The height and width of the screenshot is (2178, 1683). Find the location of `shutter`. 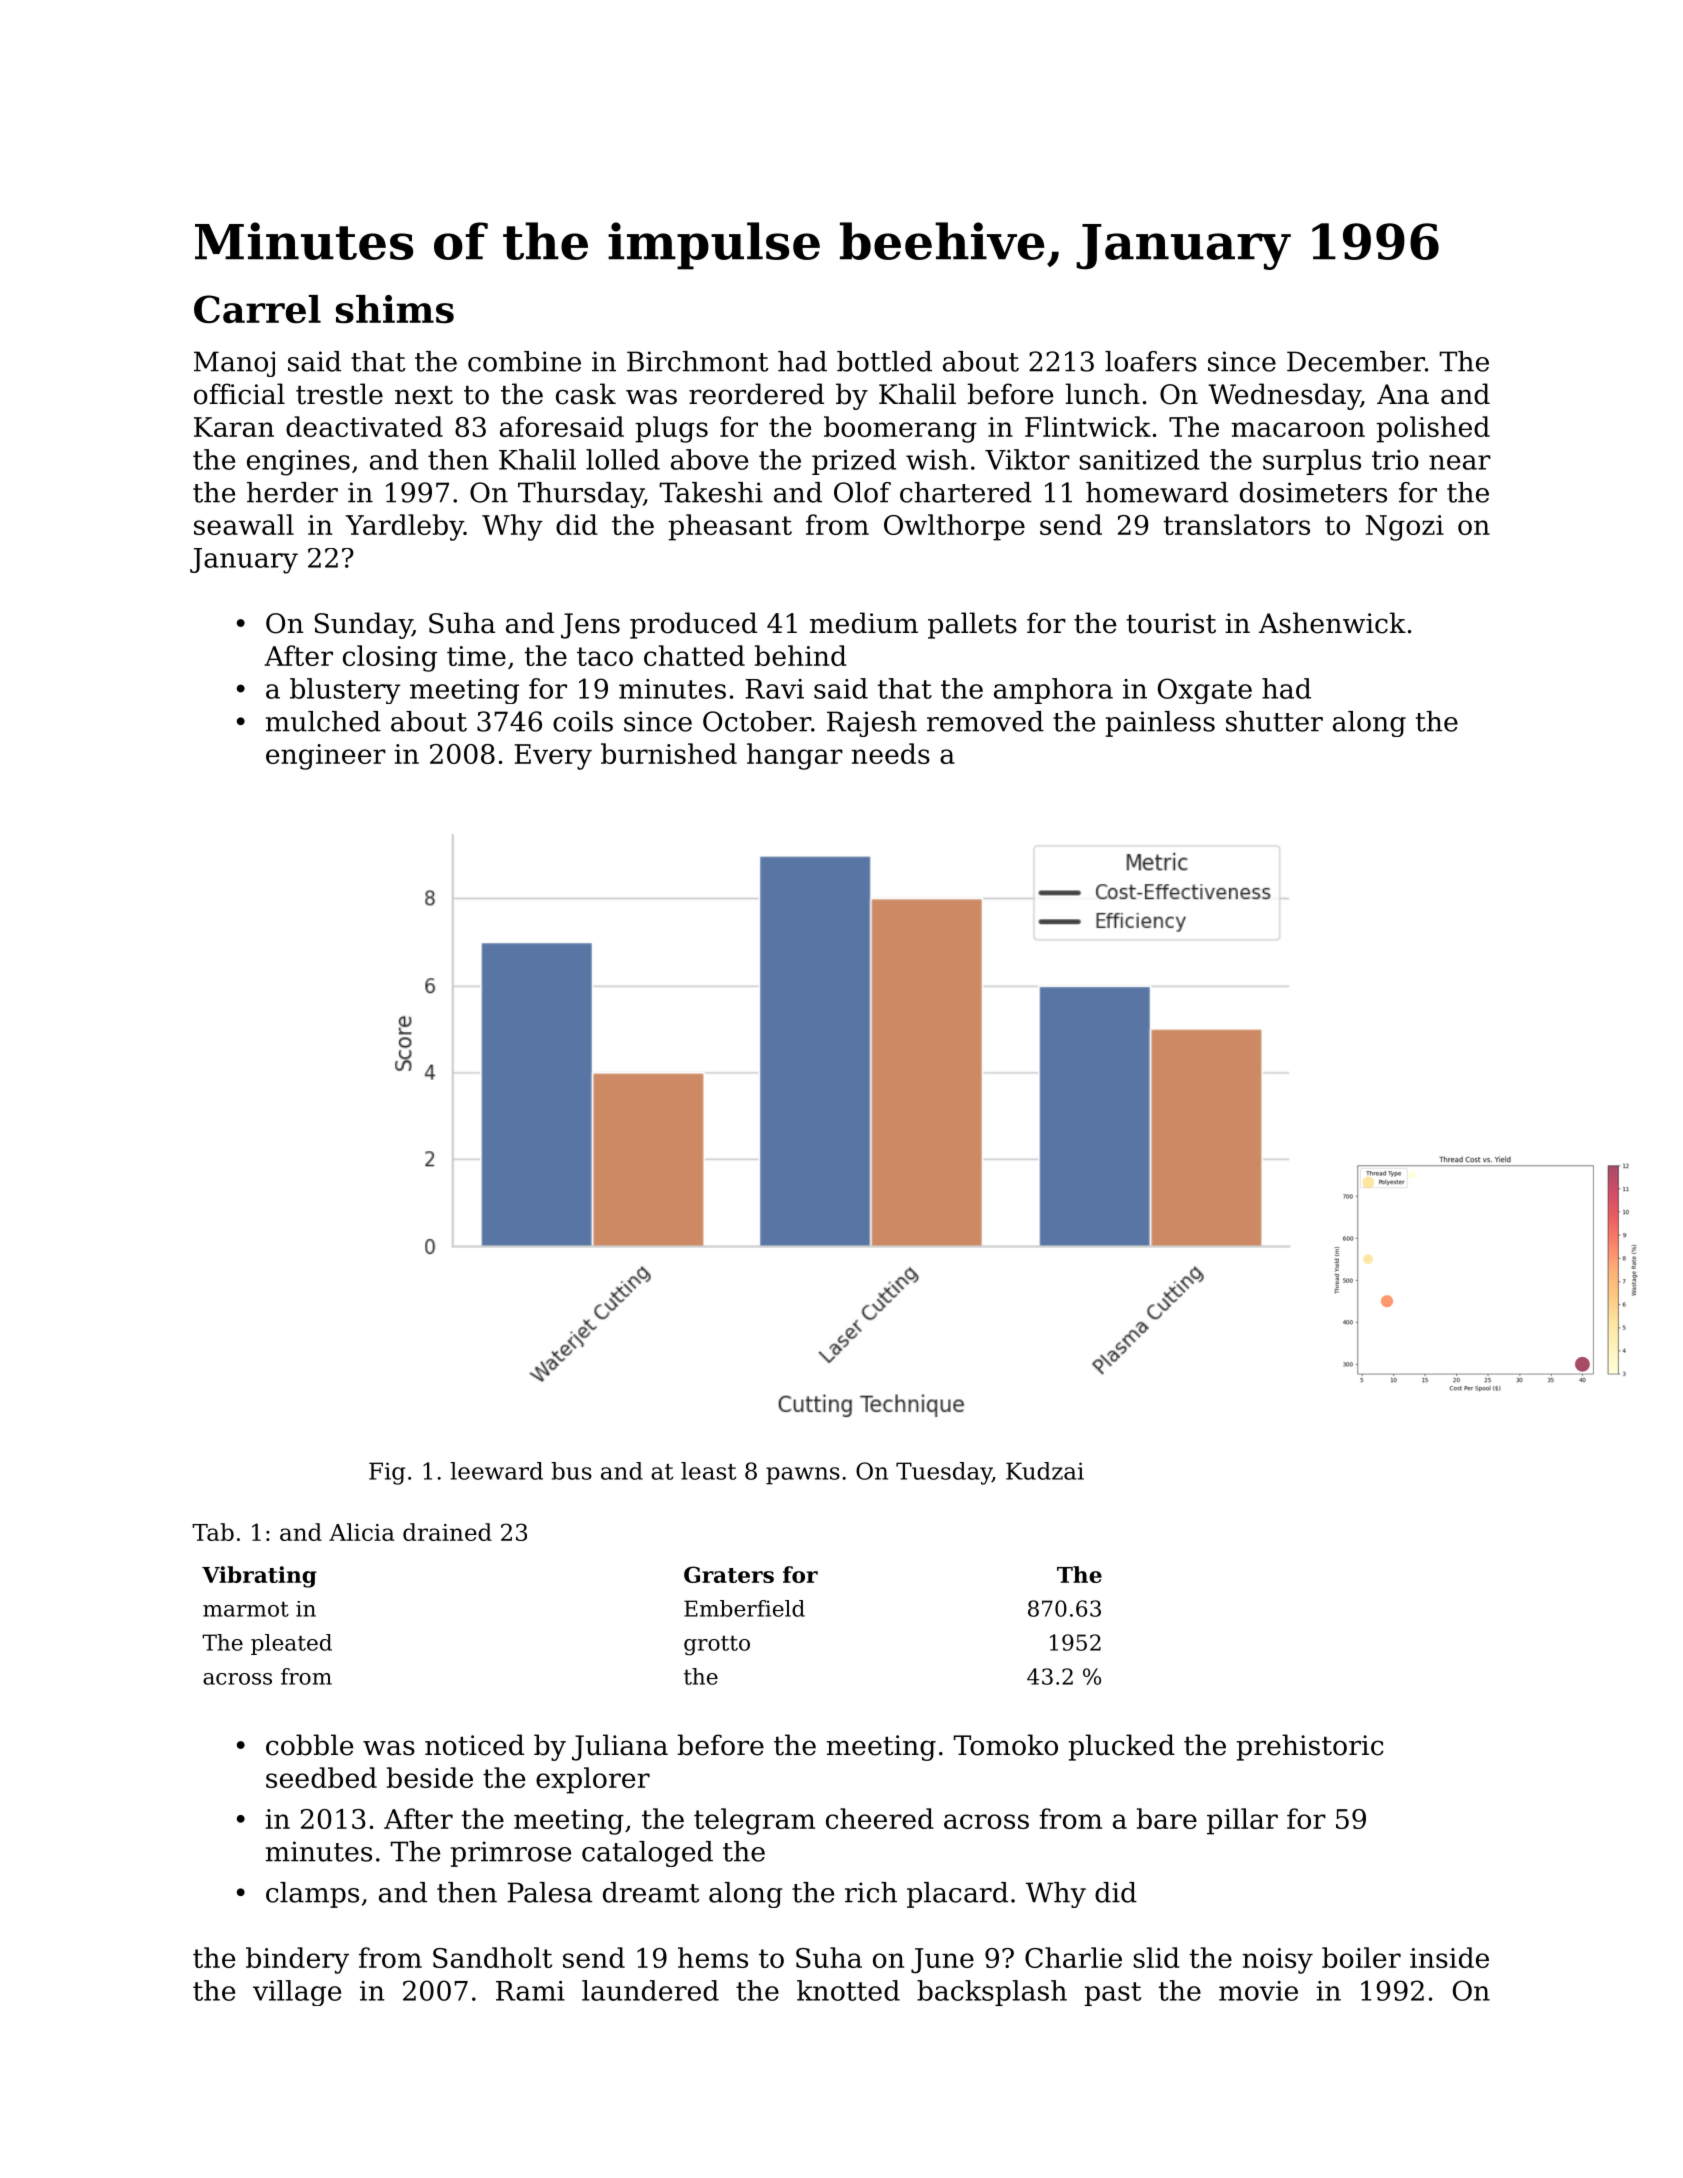

shutter is located at coordinates (1274, 721).
